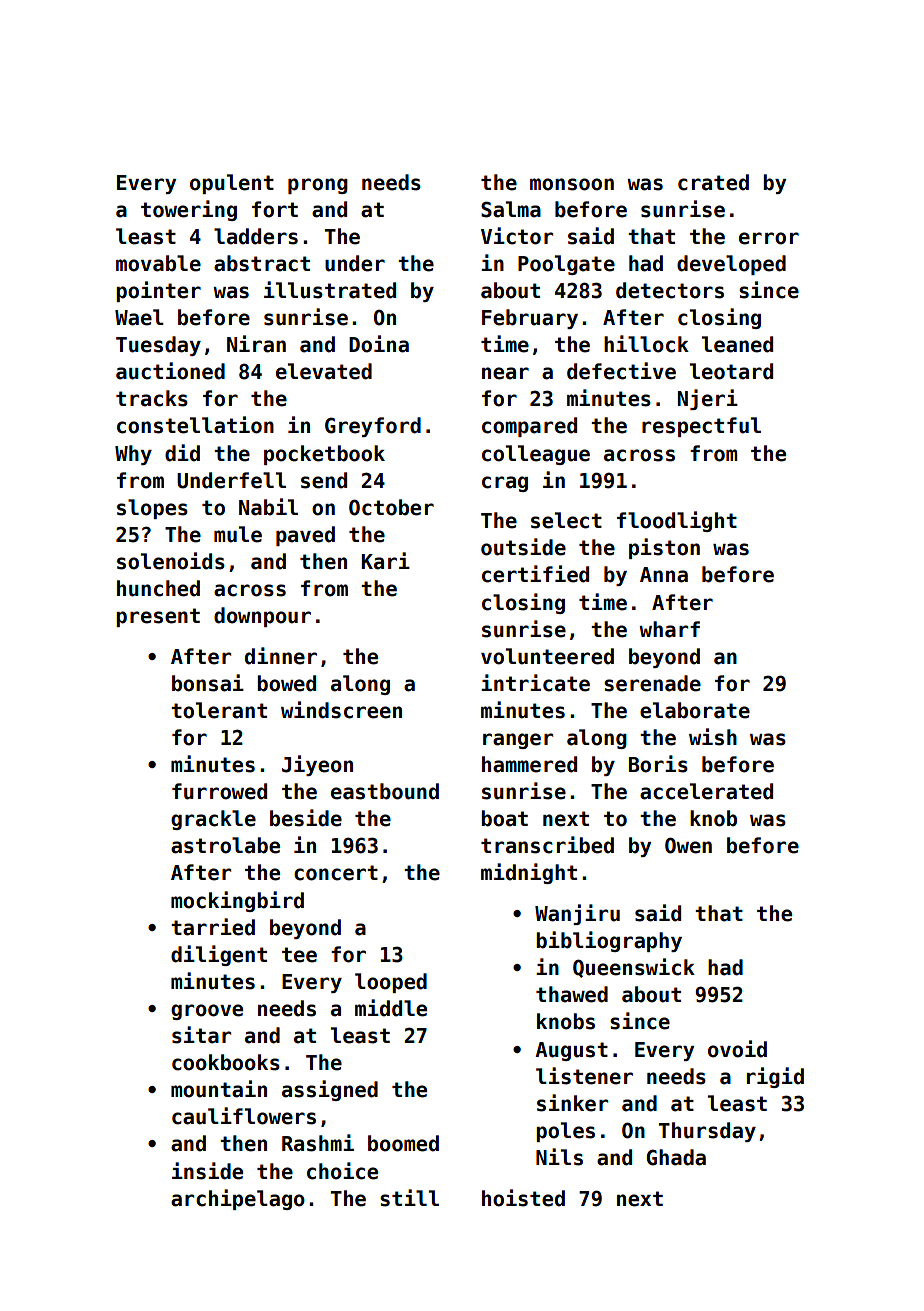 This page has width=924, height=1311. What do you see at coordinates (213, 820) in the page?
I see `grackle` at bounding box center [213, 820].
